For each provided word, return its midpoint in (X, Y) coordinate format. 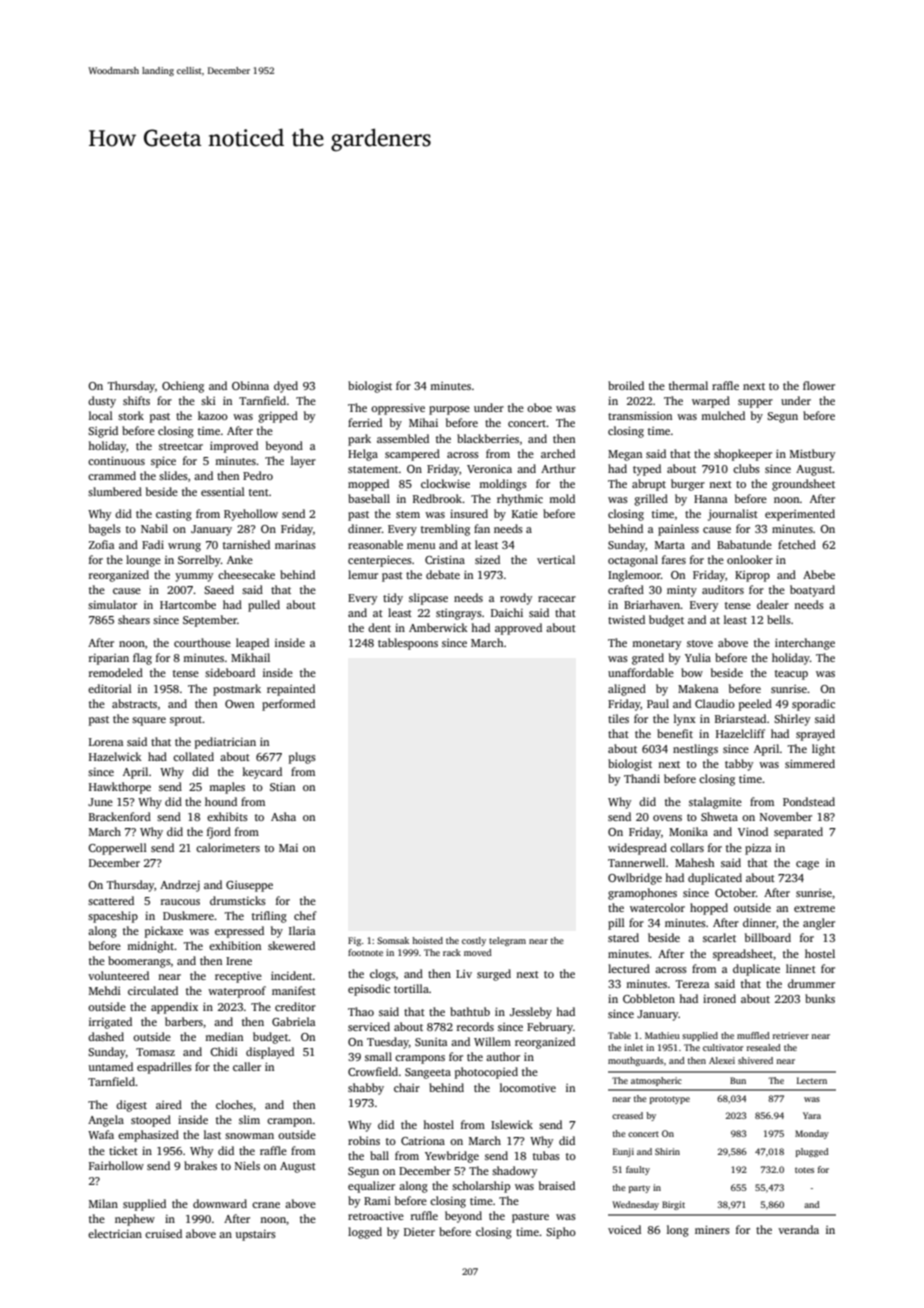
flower (819, 385)
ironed (719, 998)
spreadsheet (743, 955)
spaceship (113, 917)
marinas (295, 545)
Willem (492, 1041)
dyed (286, 387)
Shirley (792, 720)
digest (131, 1106)
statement (373, 469)
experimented (800, 515)
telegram (507, 941)
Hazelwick (115, 756)
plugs (302, 758)
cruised (163, 1233)
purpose (449, 410)
